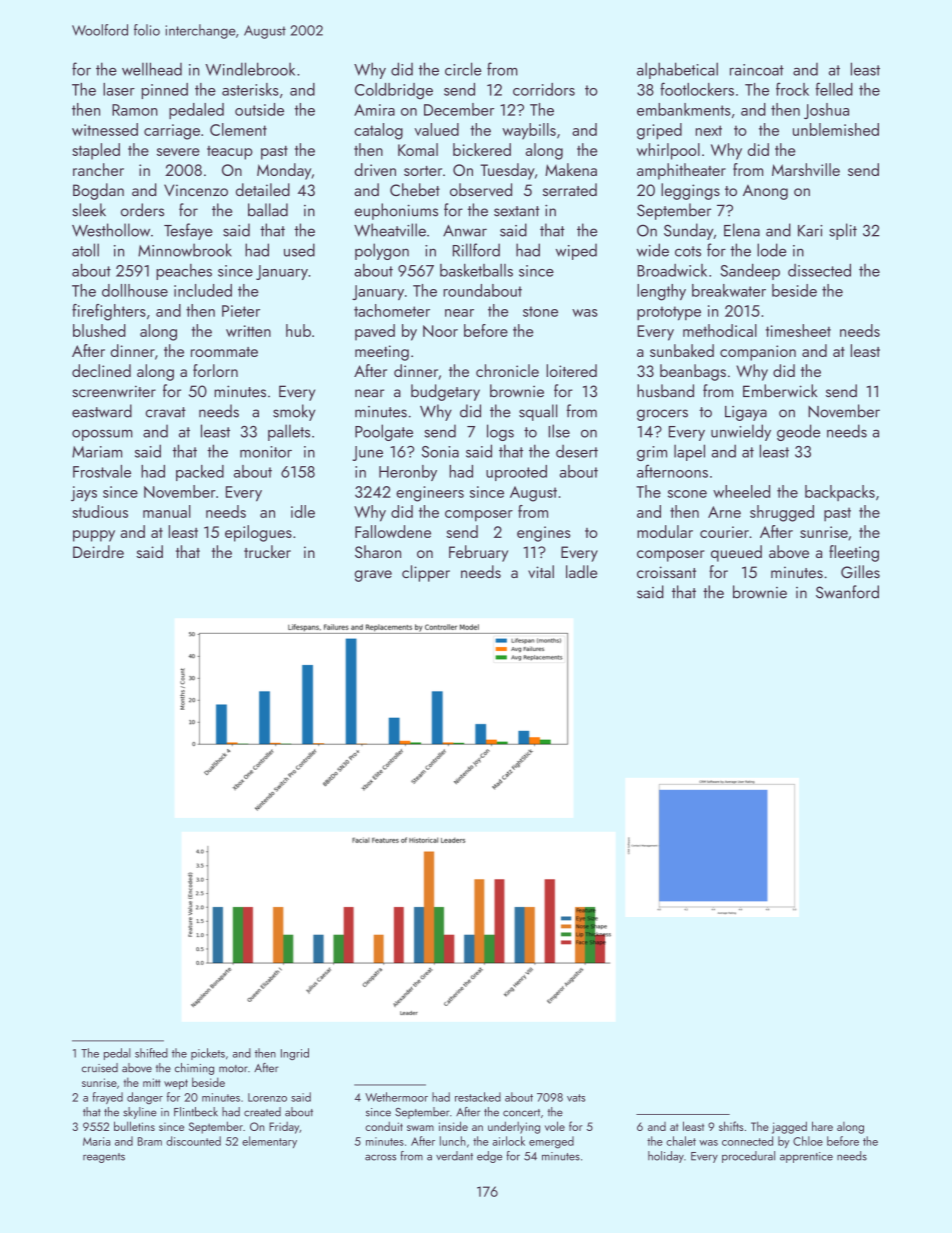  I want to click on written, so click(248, 331).
